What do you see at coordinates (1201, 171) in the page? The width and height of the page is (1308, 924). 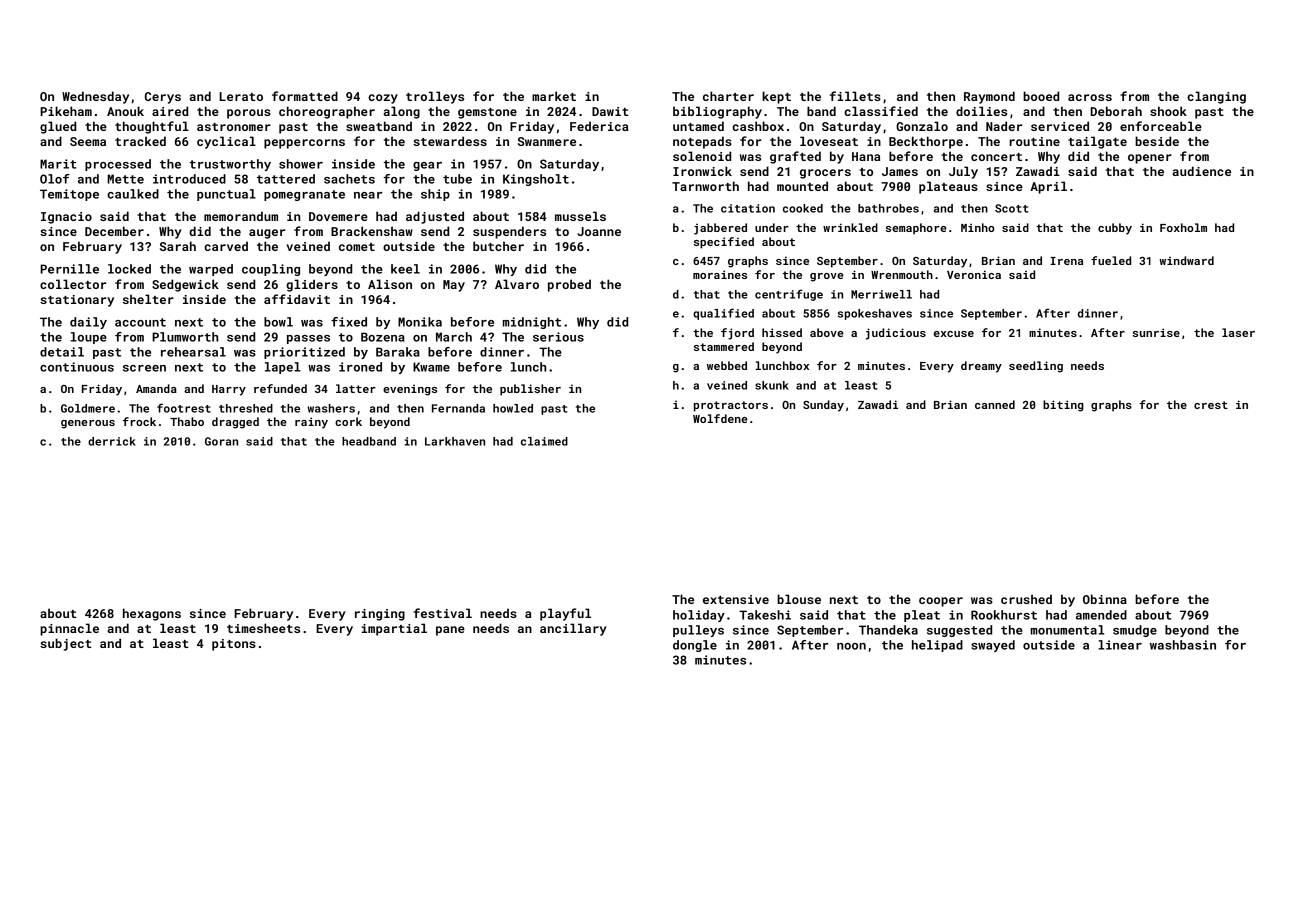 I see `audience` at bounding box center [1201, 171].
